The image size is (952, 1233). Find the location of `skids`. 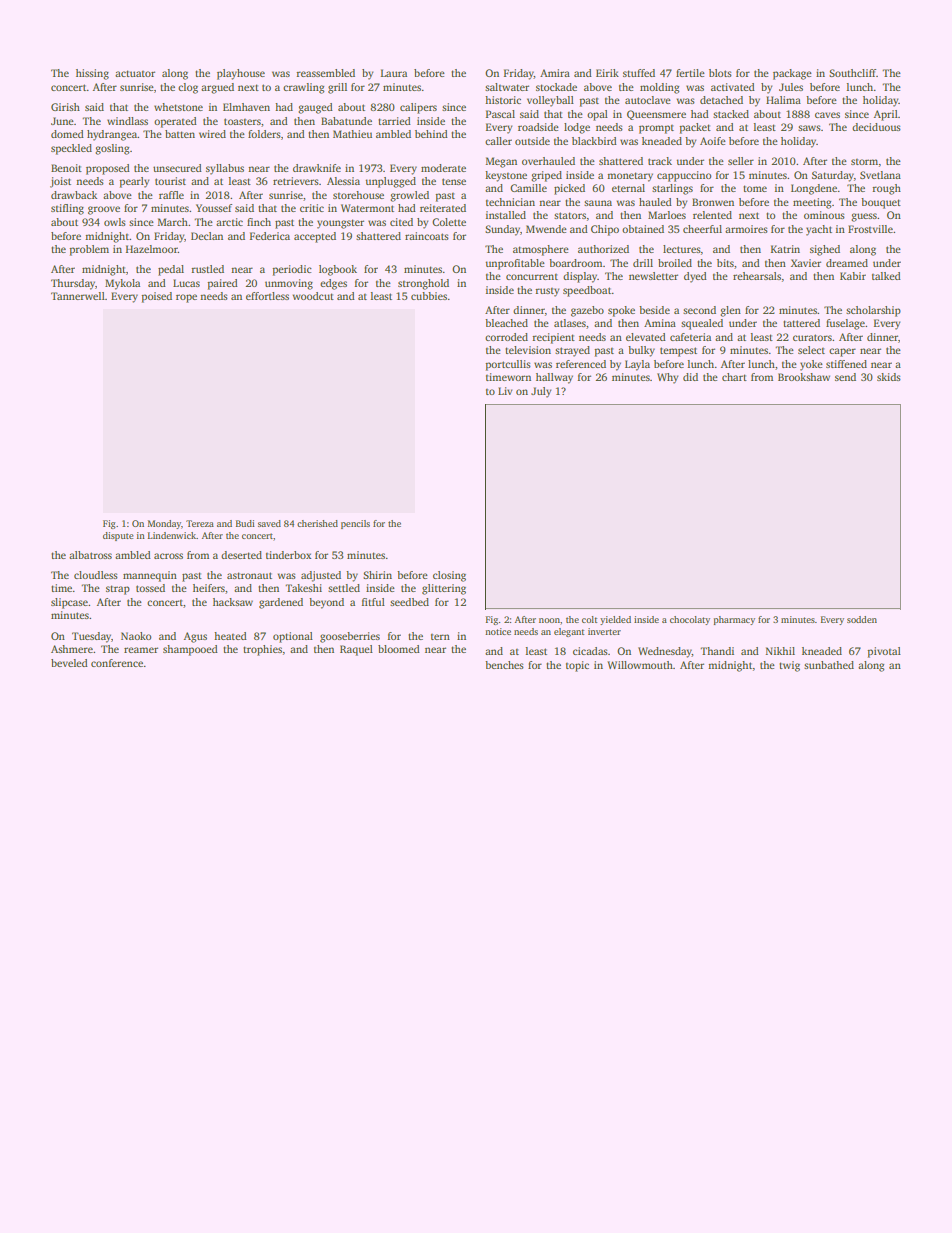

skids is located at coordinates (889, 377).
